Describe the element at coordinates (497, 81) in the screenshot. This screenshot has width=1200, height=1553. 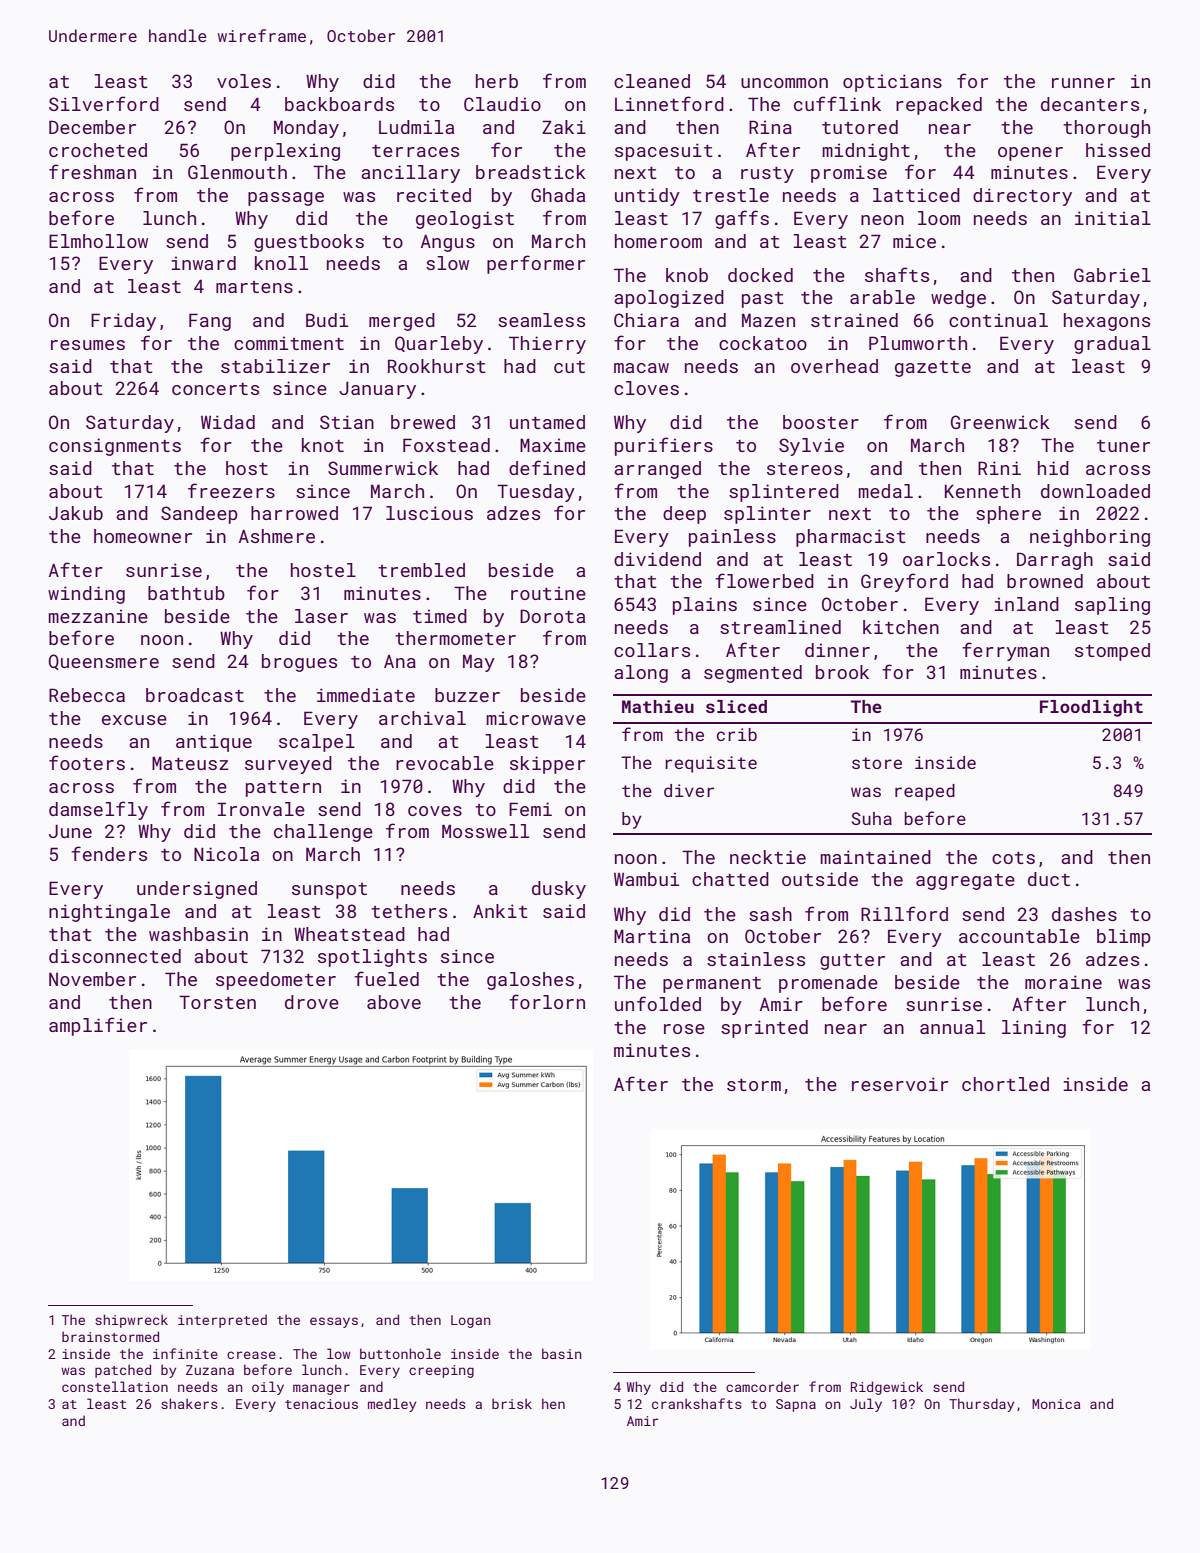
I see `herb` at that location.
